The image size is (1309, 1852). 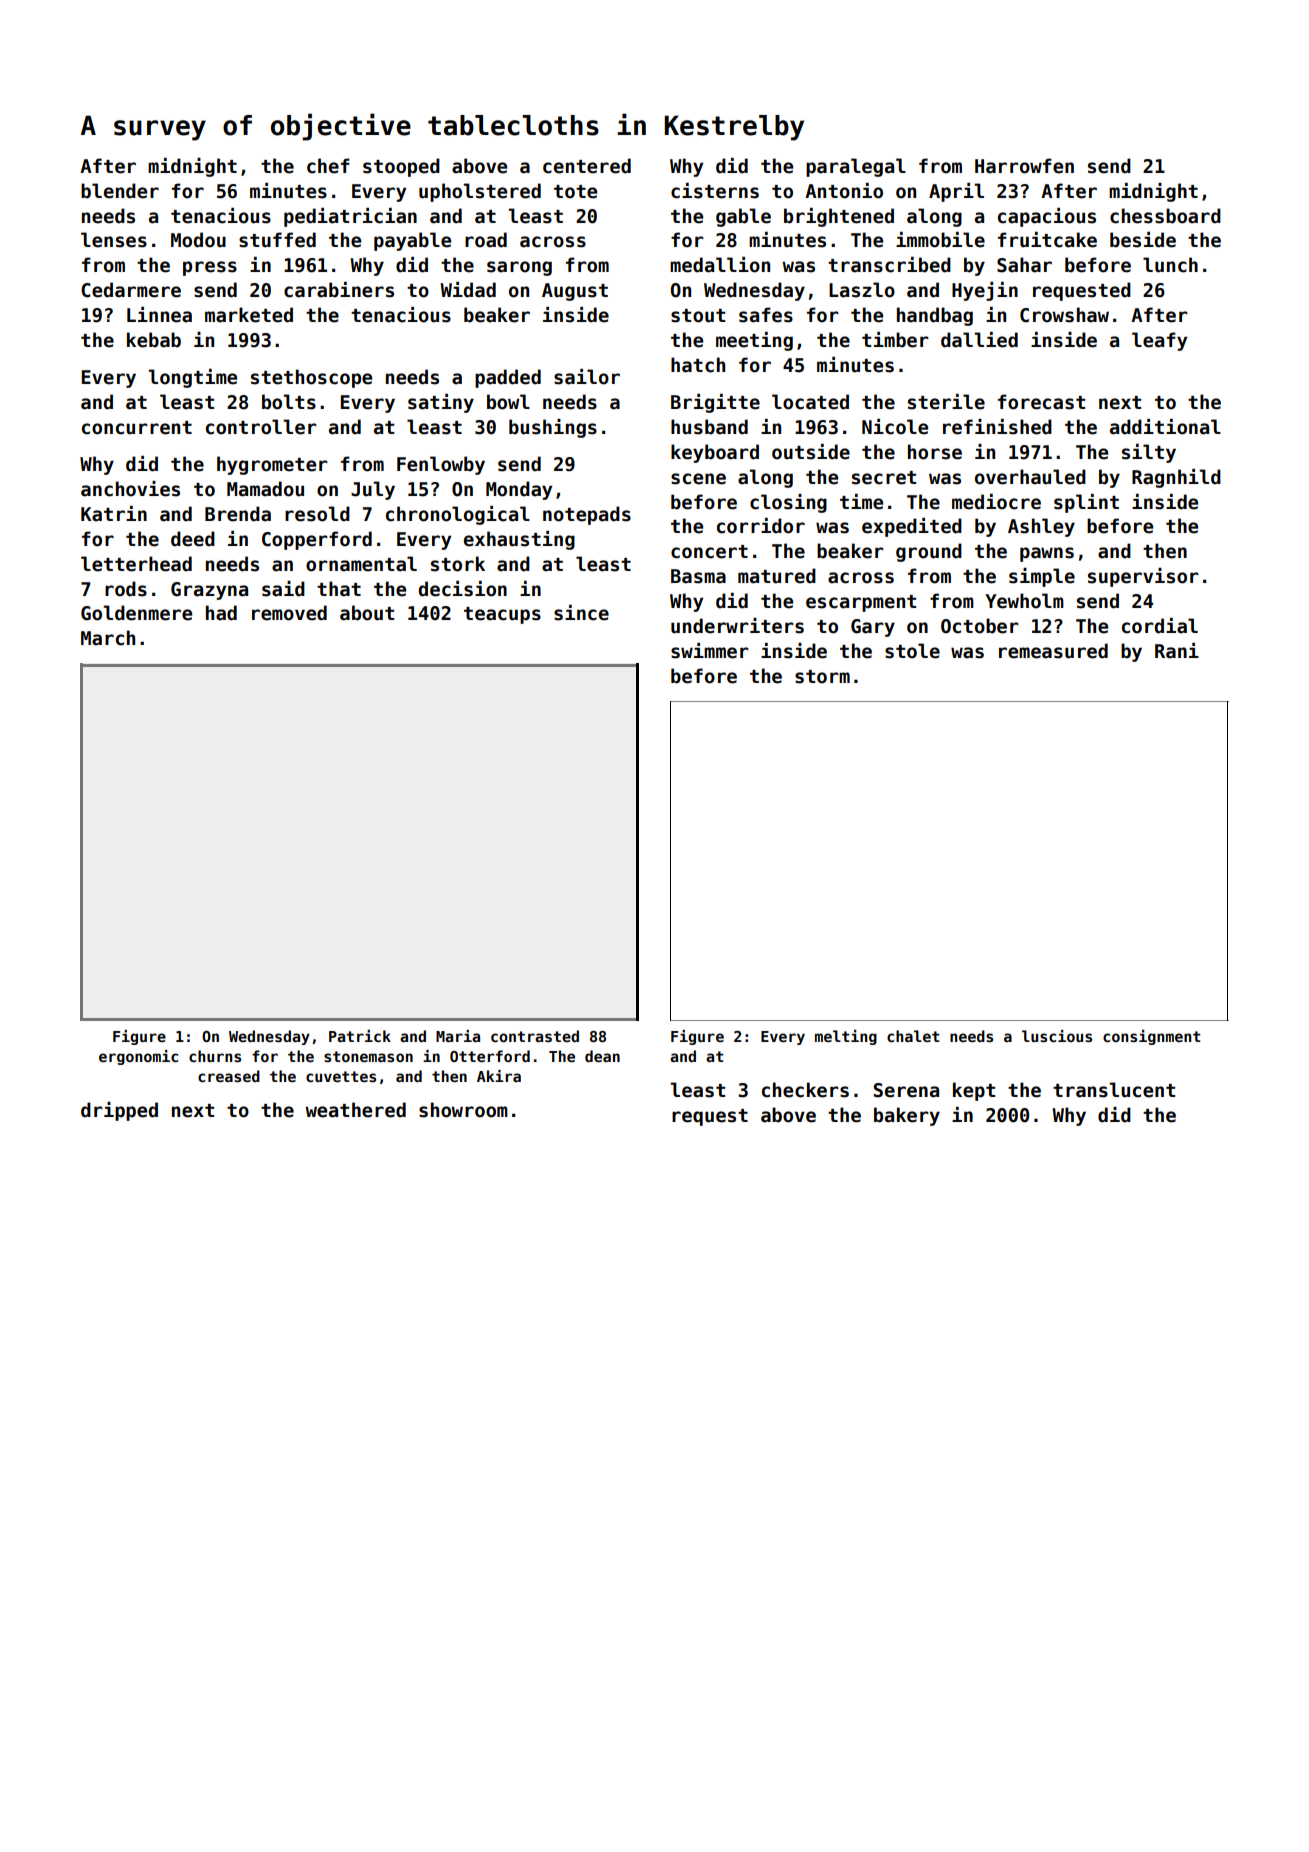 What do you see at coordinates (519, 490) in the document?
I see `Monday` at bounding box center [519, 490].
